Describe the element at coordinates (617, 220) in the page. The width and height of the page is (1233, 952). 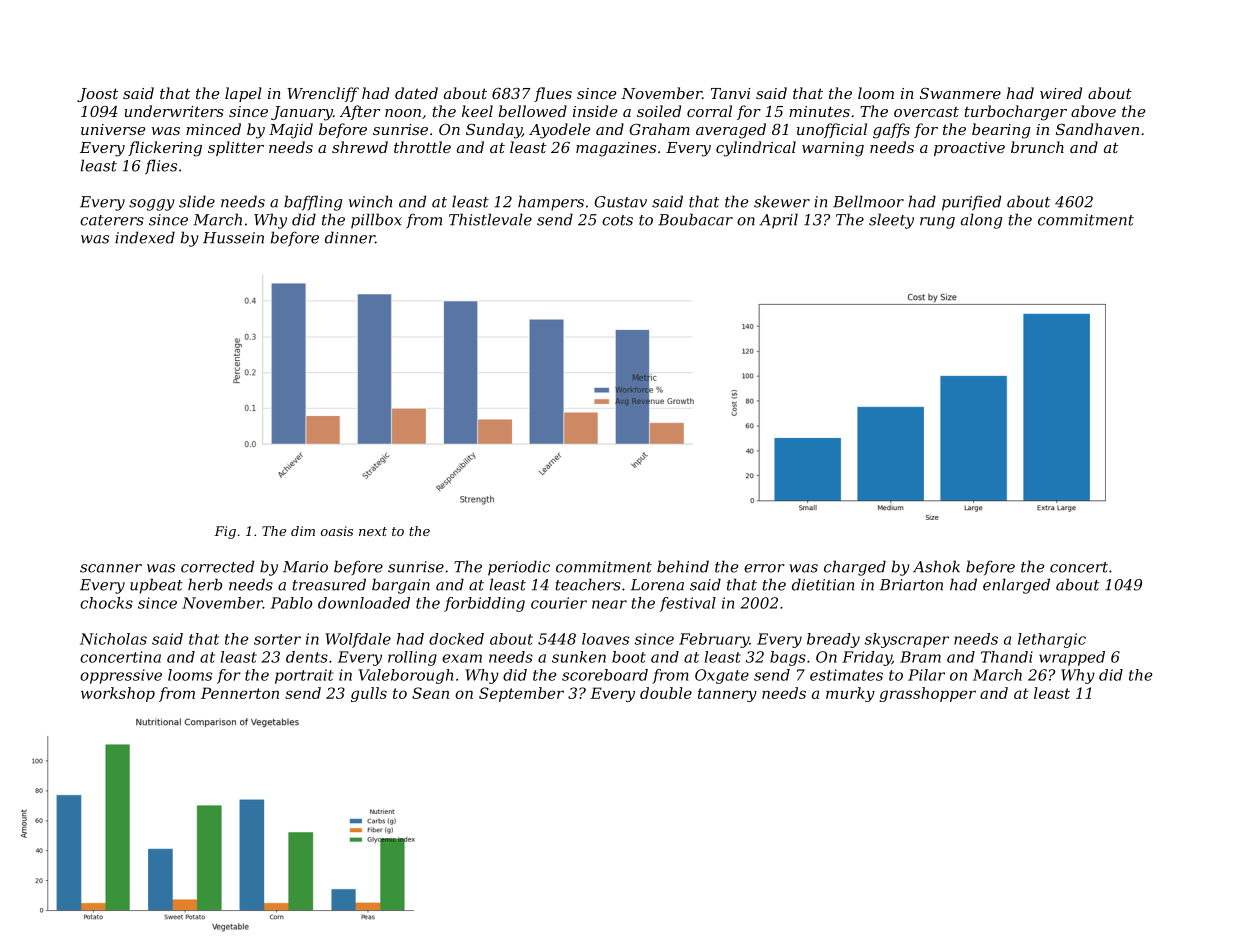
I see `cots` at that location.
